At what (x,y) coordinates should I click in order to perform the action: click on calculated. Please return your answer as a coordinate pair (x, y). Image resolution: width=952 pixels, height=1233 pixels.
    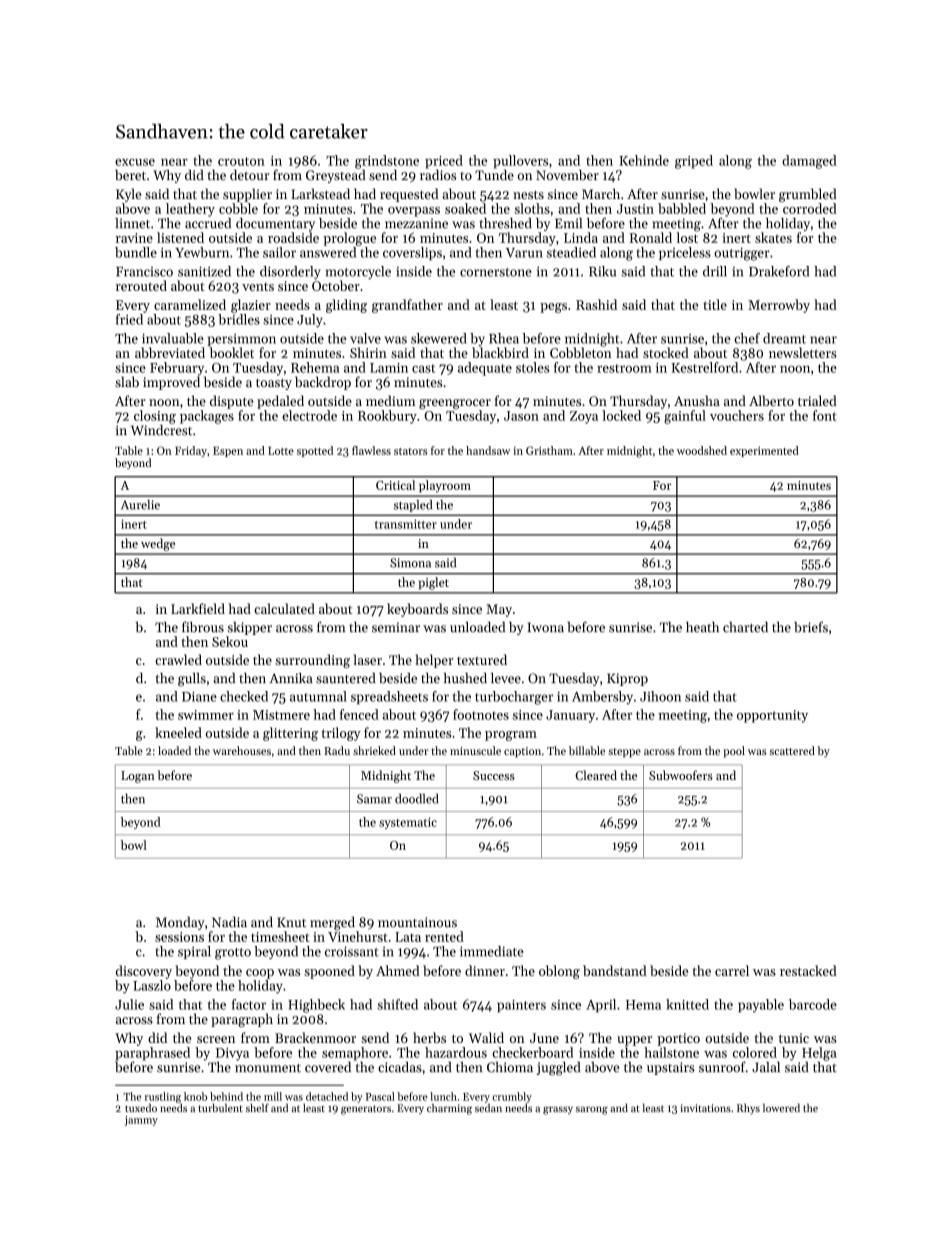
    Looking at the image, I should click on (284, 608).
